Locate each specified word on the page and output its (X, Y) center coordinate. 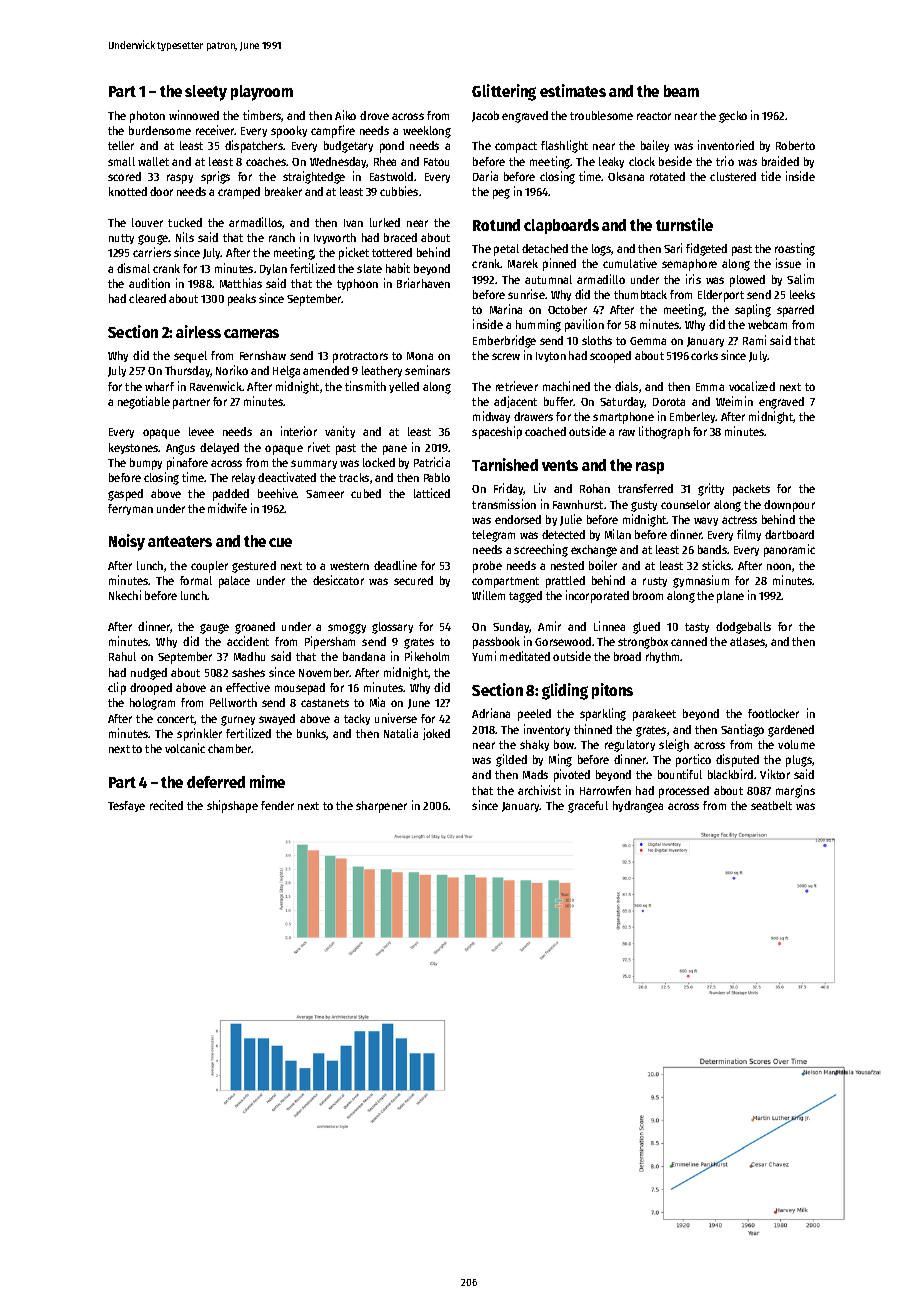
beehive (277, 493)
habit (398, 268)
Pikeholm (427, 656)
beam (681, 91)
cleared (147, 298)
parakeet (654, 715)
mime (267, 781)
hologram (152, 704)
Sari (673, 248)
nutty (121, 239)
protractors (360, 357)
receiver (215, 130)
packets (751, 490)
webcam (767, 324)
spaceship (497, 432)
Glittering (504, 92)
